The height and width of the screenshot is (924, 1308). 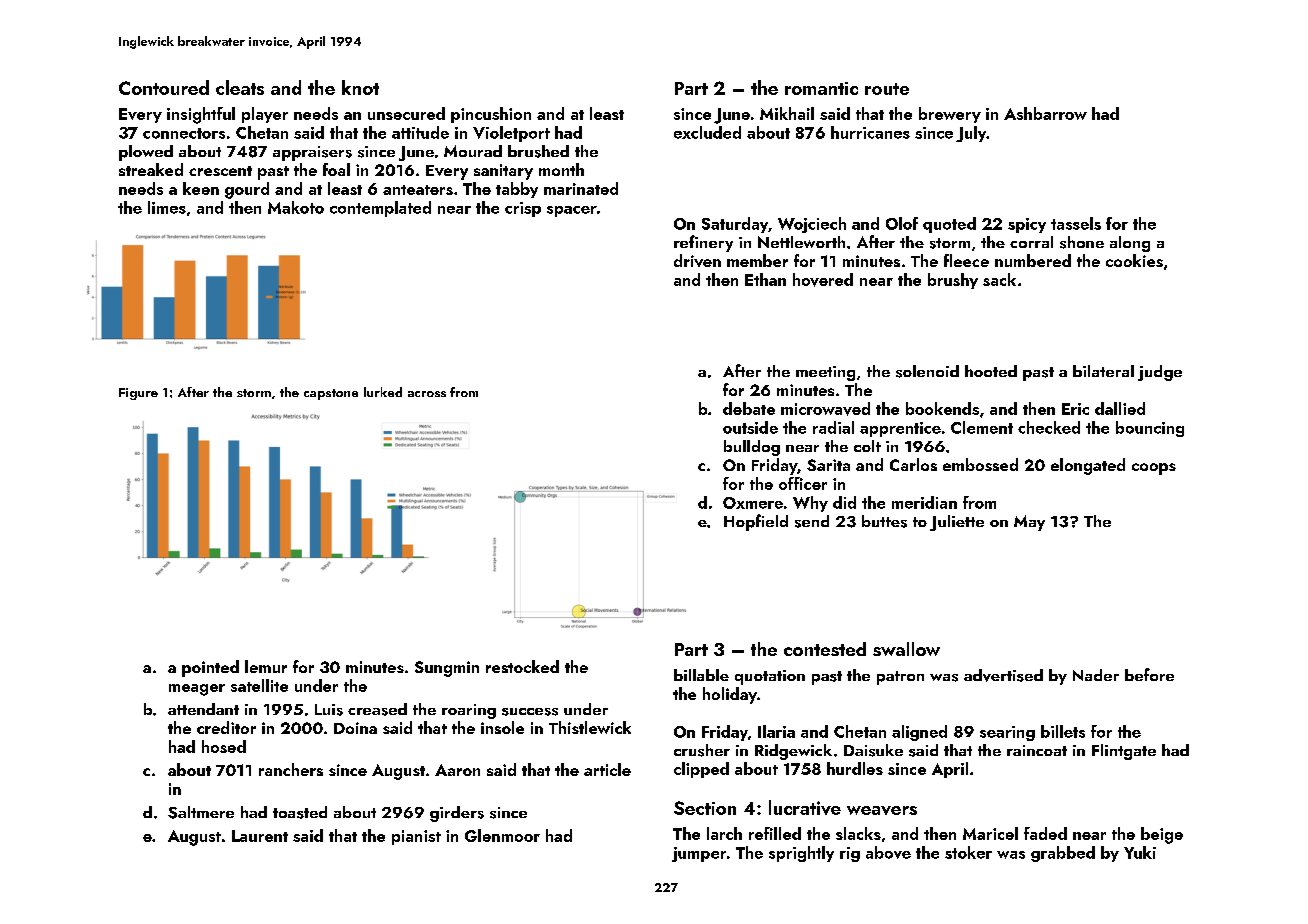 I want to click on Aaron, so click(x=457, y=770).
